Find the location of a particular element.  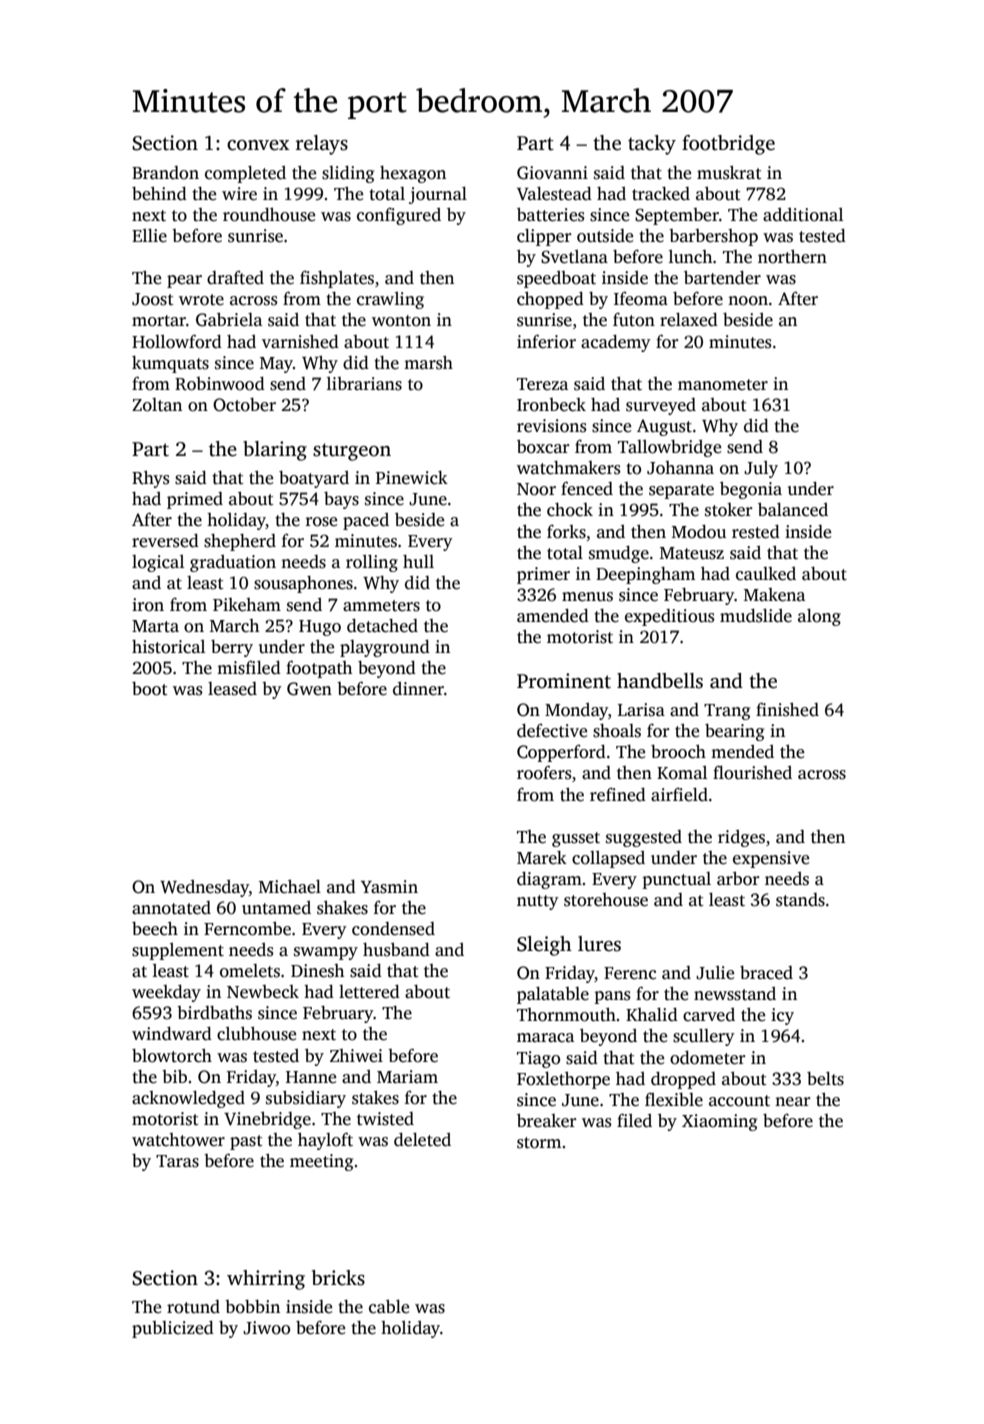

rotund is located at coordinates (193, 1307).
